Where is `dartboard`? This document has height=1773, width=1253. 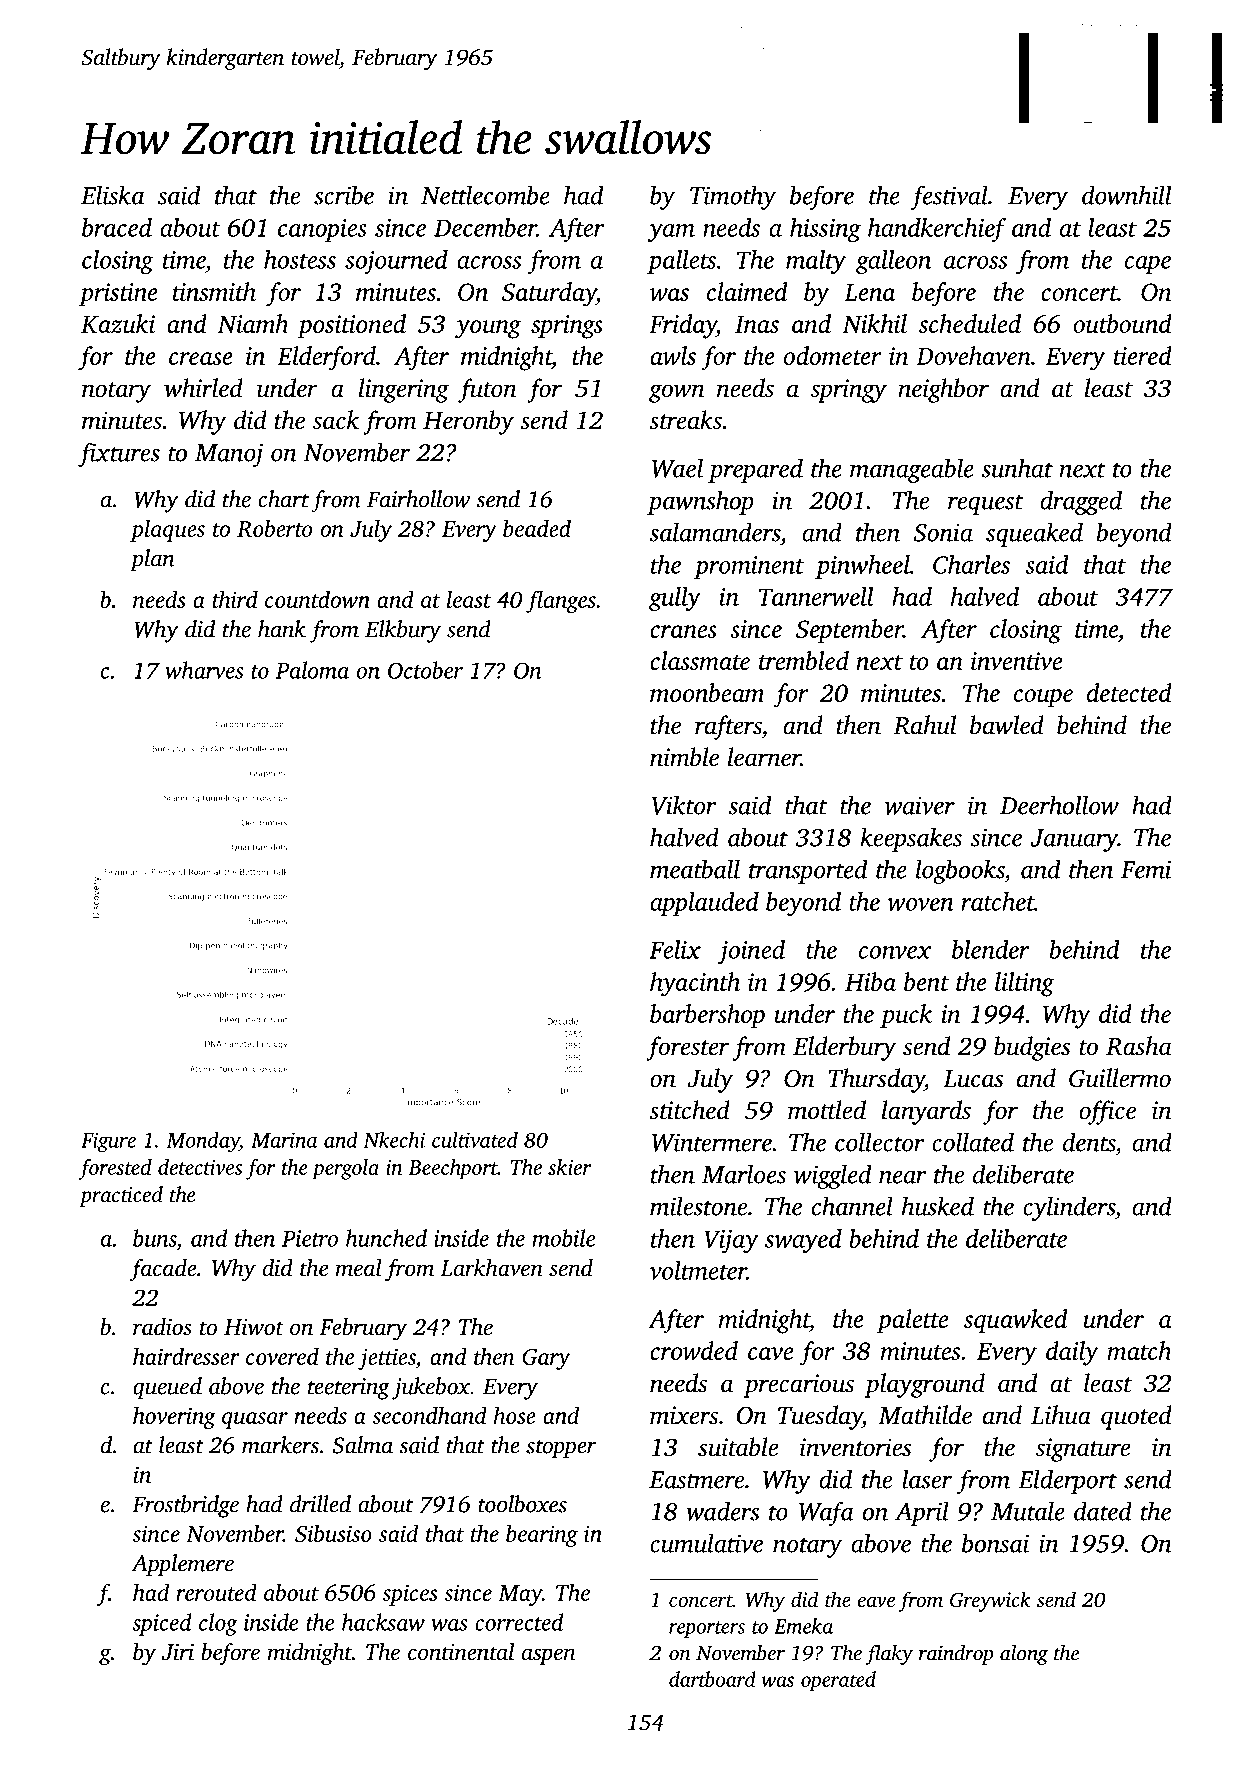
dartboard is located at coordinates (712, 1679).
